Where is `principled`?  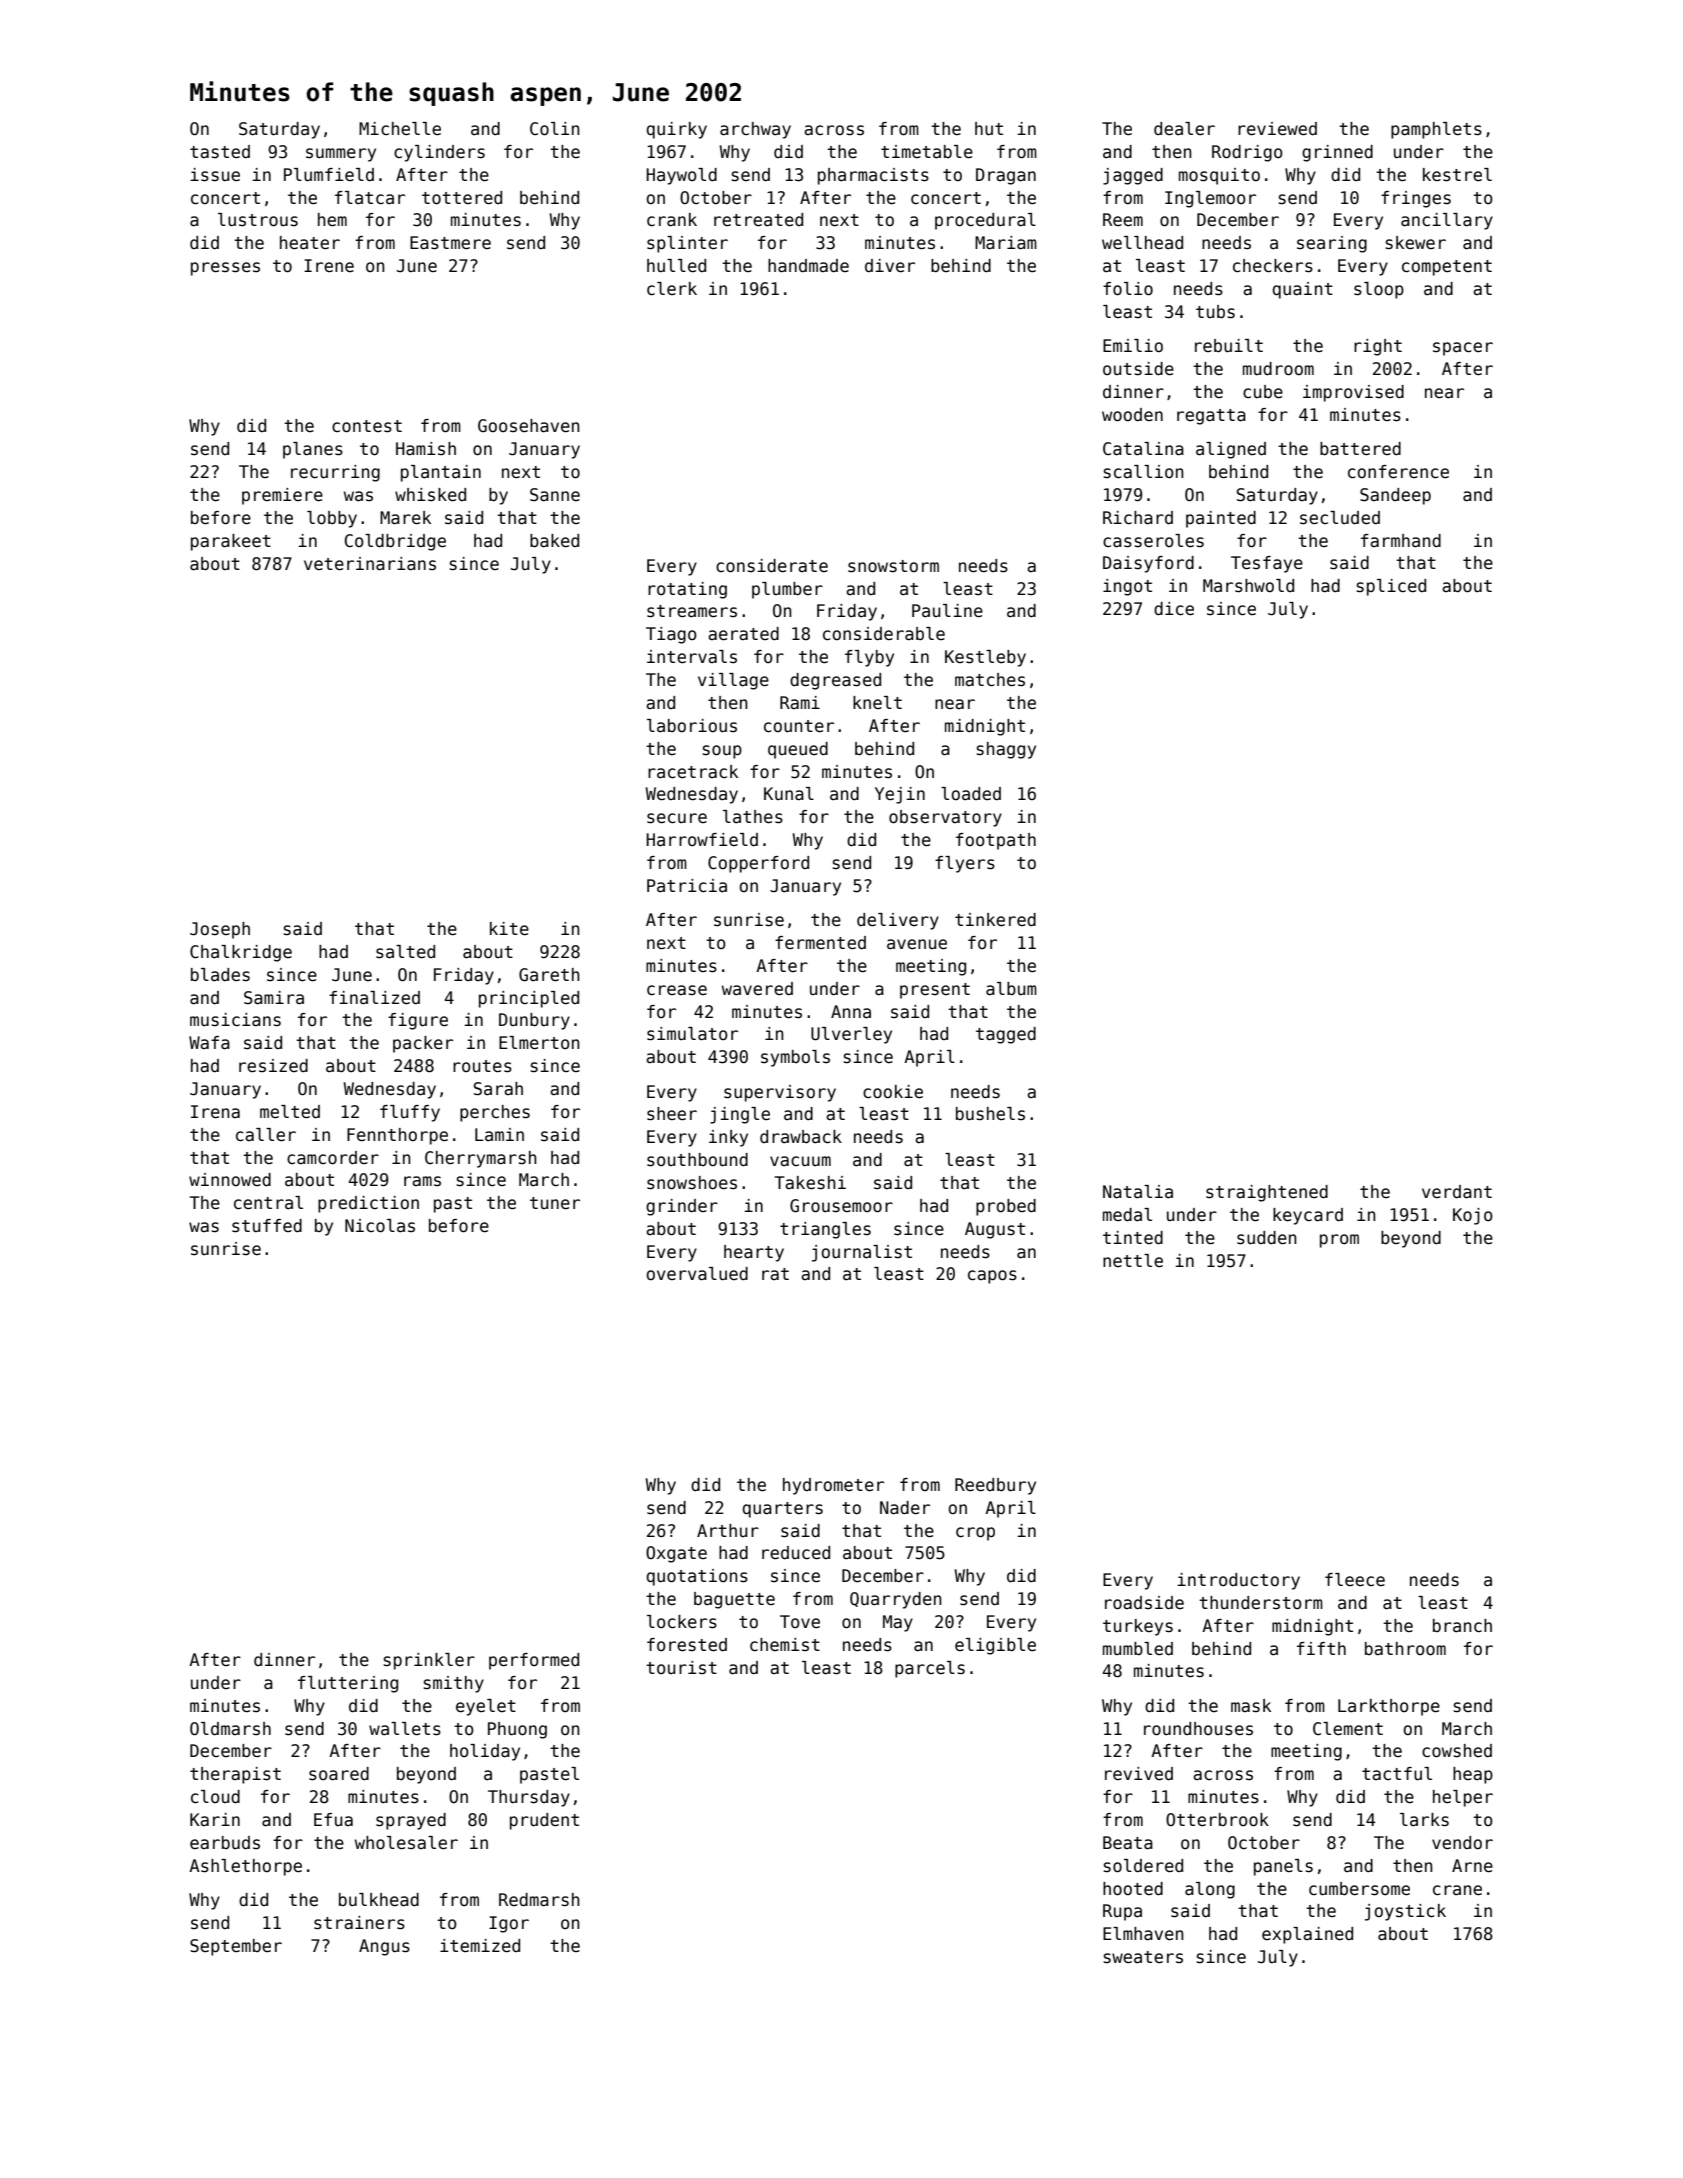
principled is located at coordinates (529, 999).
